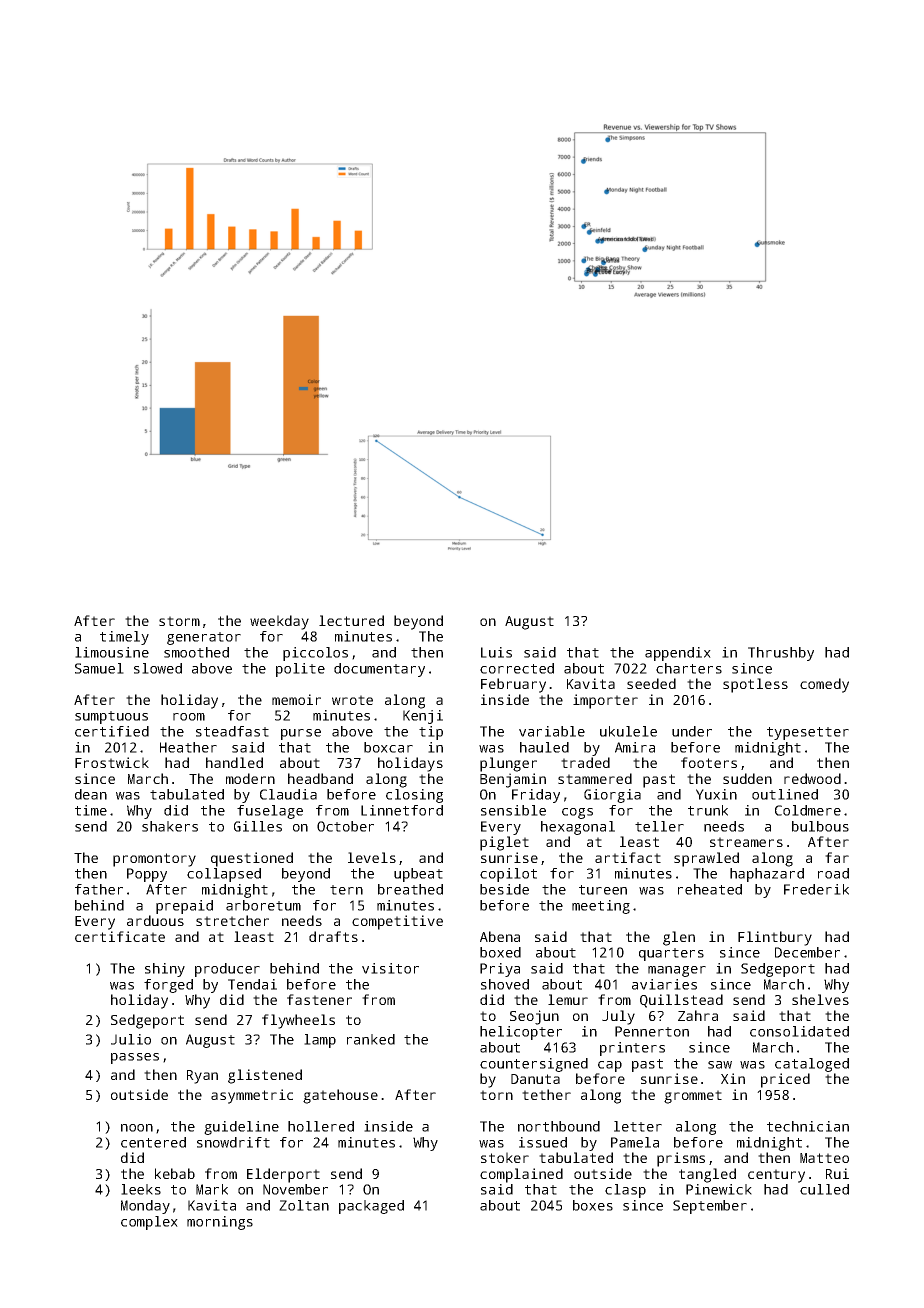 The height and width of the screenshot is (1308, 924). What do you see at coordinates (137, 1128) in the screenshot?
I see `noon` at bounding box center [137, 1128].
